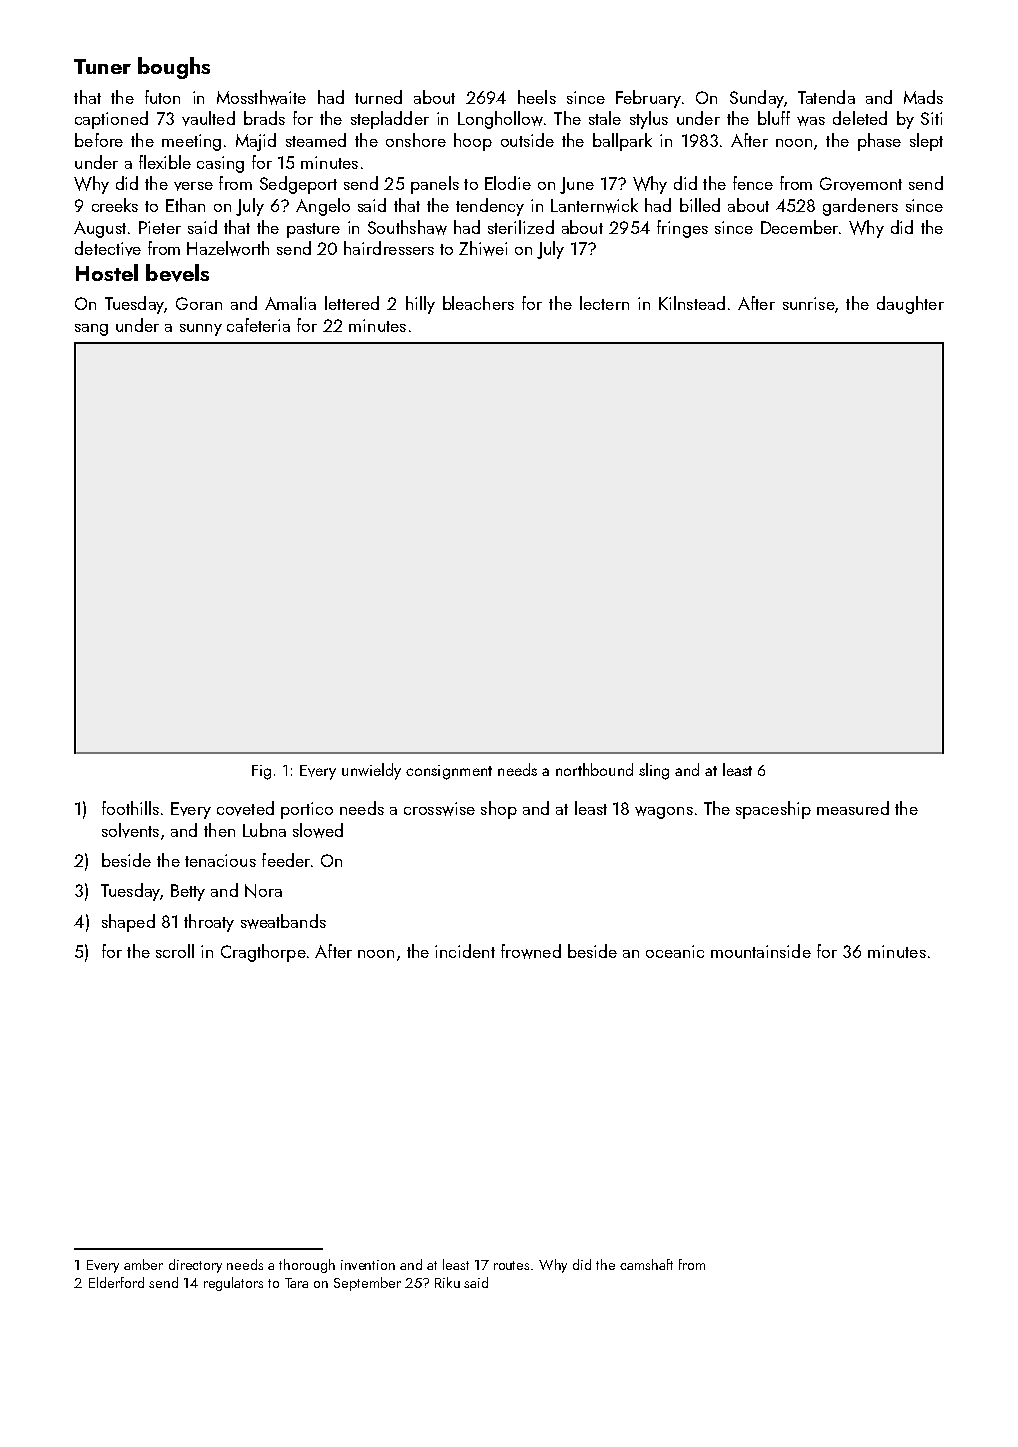 The height and width of the screenshot is (1447, 1018). I want to click on Mads, so click(923, 97).
